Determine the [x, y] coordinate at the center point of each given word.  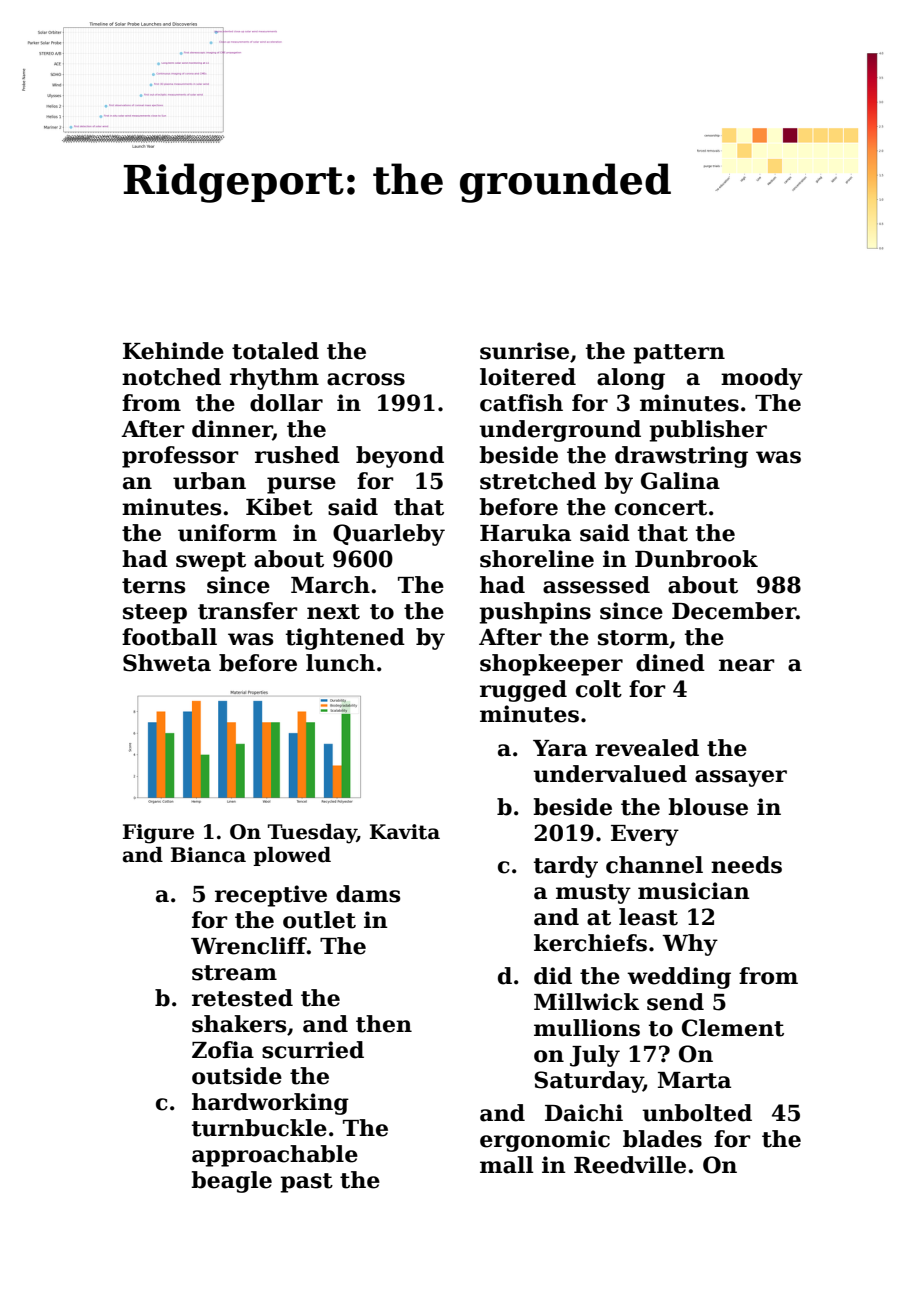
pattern [679, 354]
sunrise [524, 351]
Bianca [208, 855]
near [747, 665]
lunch [340, 663]
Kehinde [173, 351]
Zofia [223, 1050]
